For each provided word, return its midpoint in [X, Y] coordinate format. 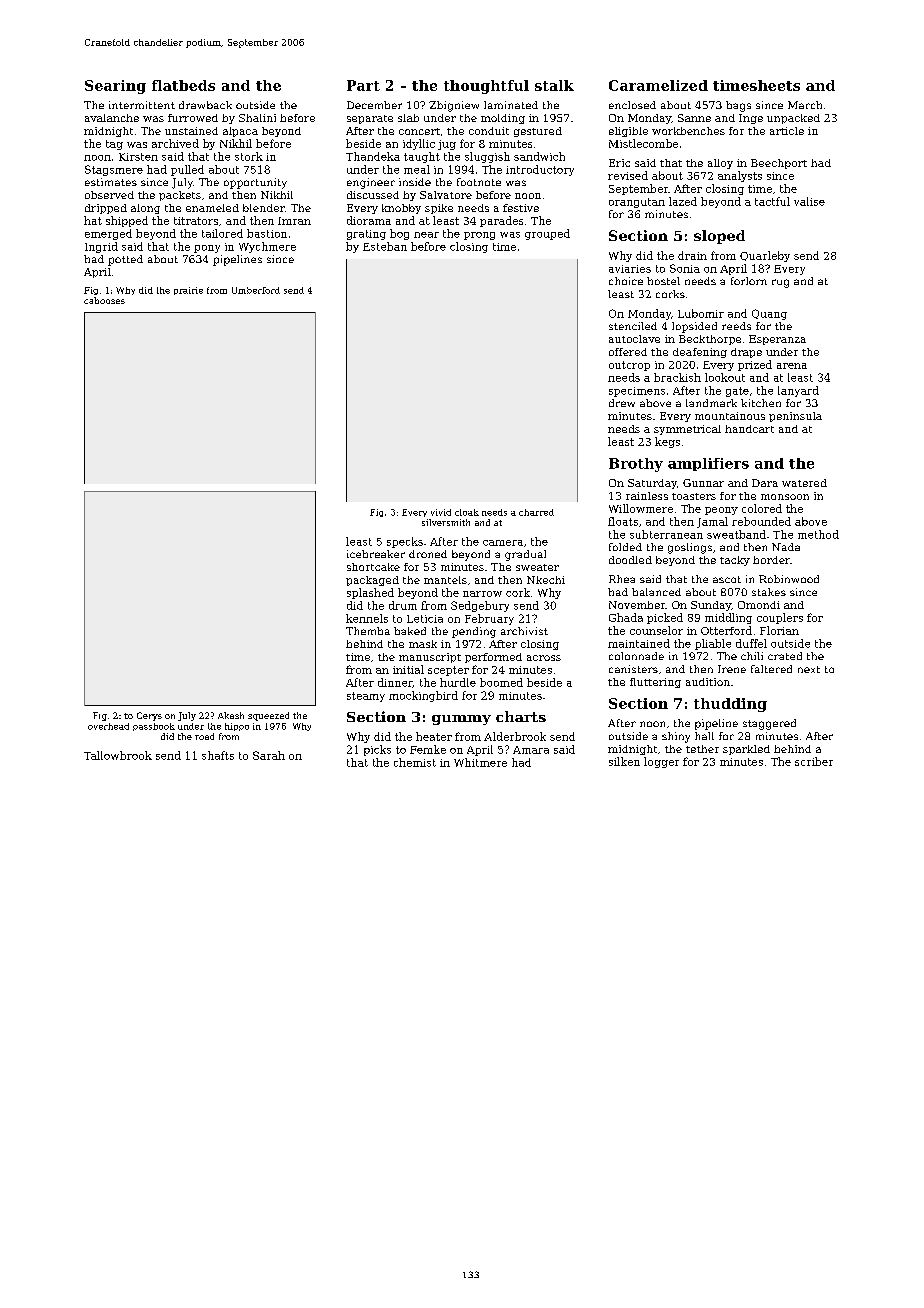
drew [622, 403]
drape [746, 353]
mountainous [730, 416]
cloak [467, 512]
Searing [115, 87]
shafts [218, 755]
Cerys [149, 716]
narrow [482, 594]
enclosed [632, 105]
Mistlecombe [643, 143]
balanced [656, 592]
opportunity [255, 183]
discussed [373, 195]
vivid [441, 512]
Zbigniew [454, 106]
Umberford [256, 290]
